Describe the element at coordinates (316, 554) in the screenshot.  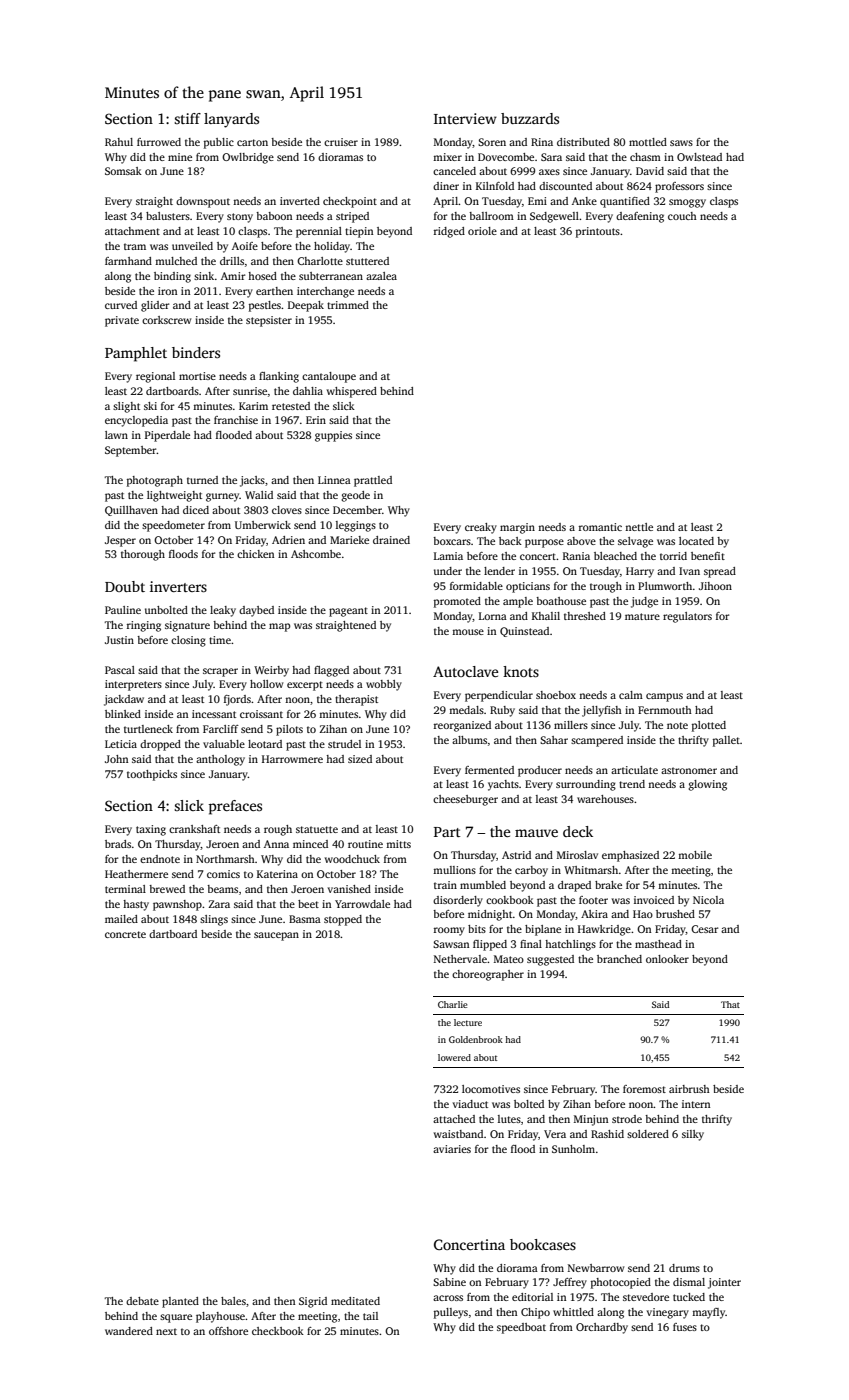
I see `Ashcombe` at that location.
